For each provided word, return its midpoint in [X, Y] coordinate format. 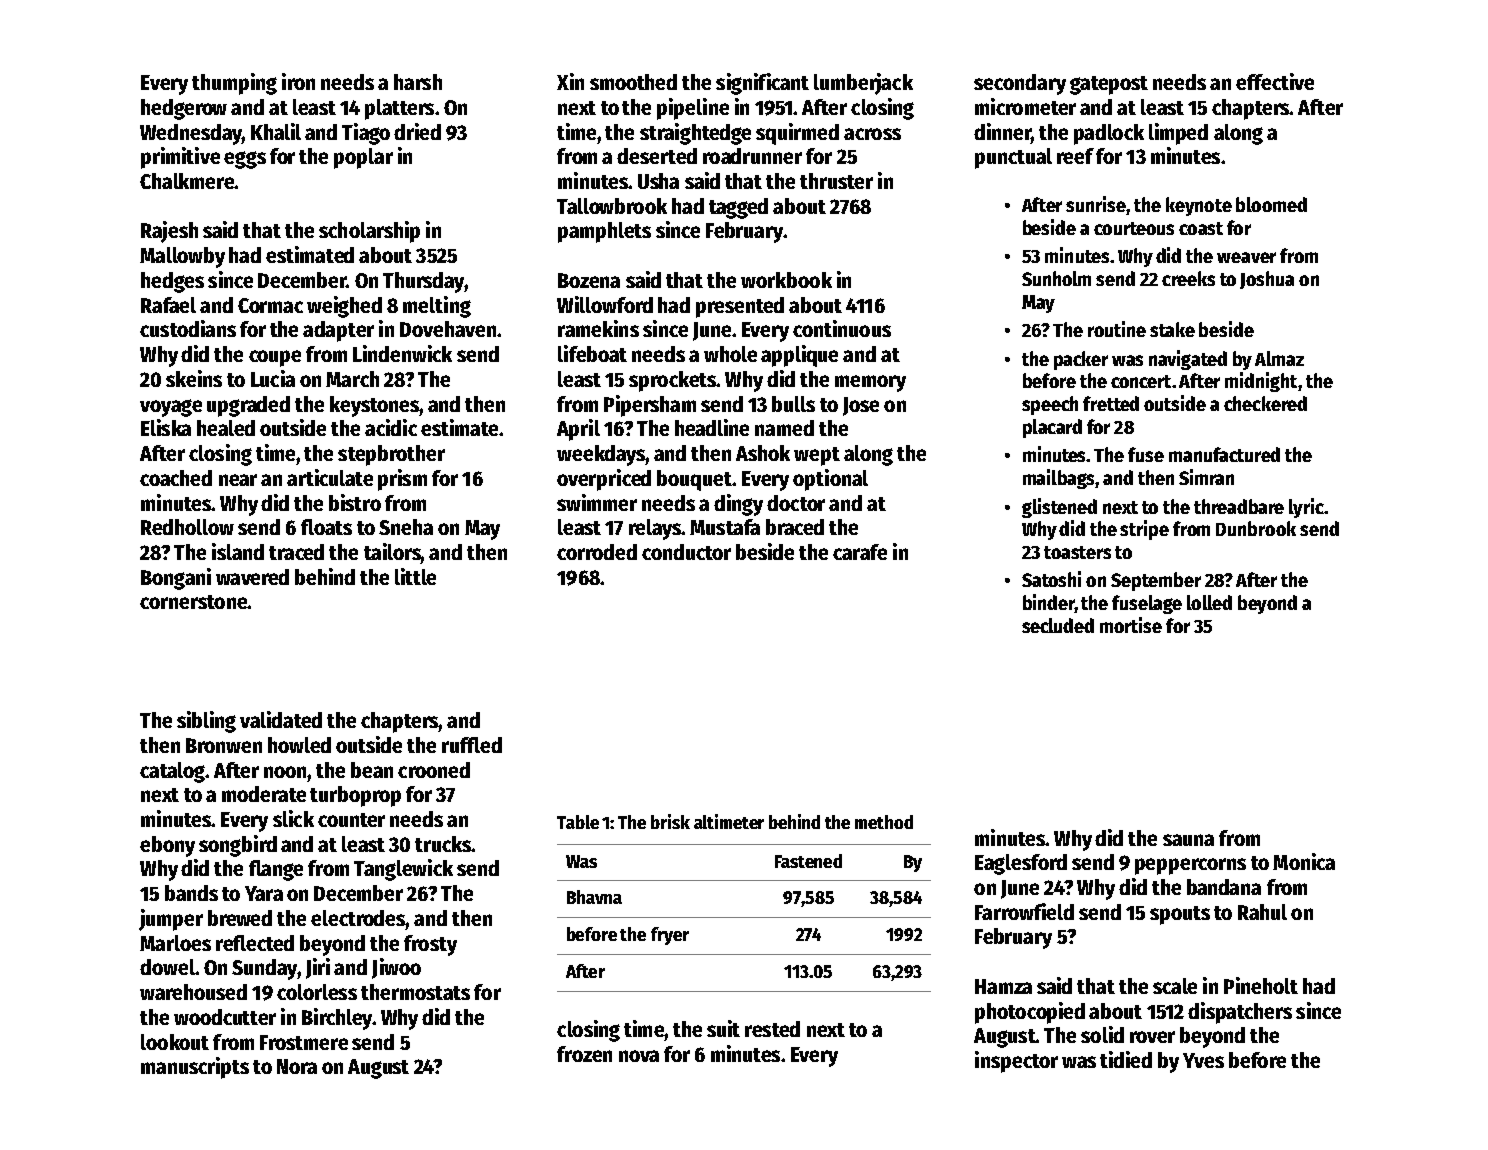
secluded [1058, 625]
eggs [245, 160]
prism [402, 480]
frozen [584, 1054]
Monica [1304, 861]
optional [830, 480]
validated [281, 719]
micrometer [1025, 106]
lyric [1306, 508]
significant [762, 84]
